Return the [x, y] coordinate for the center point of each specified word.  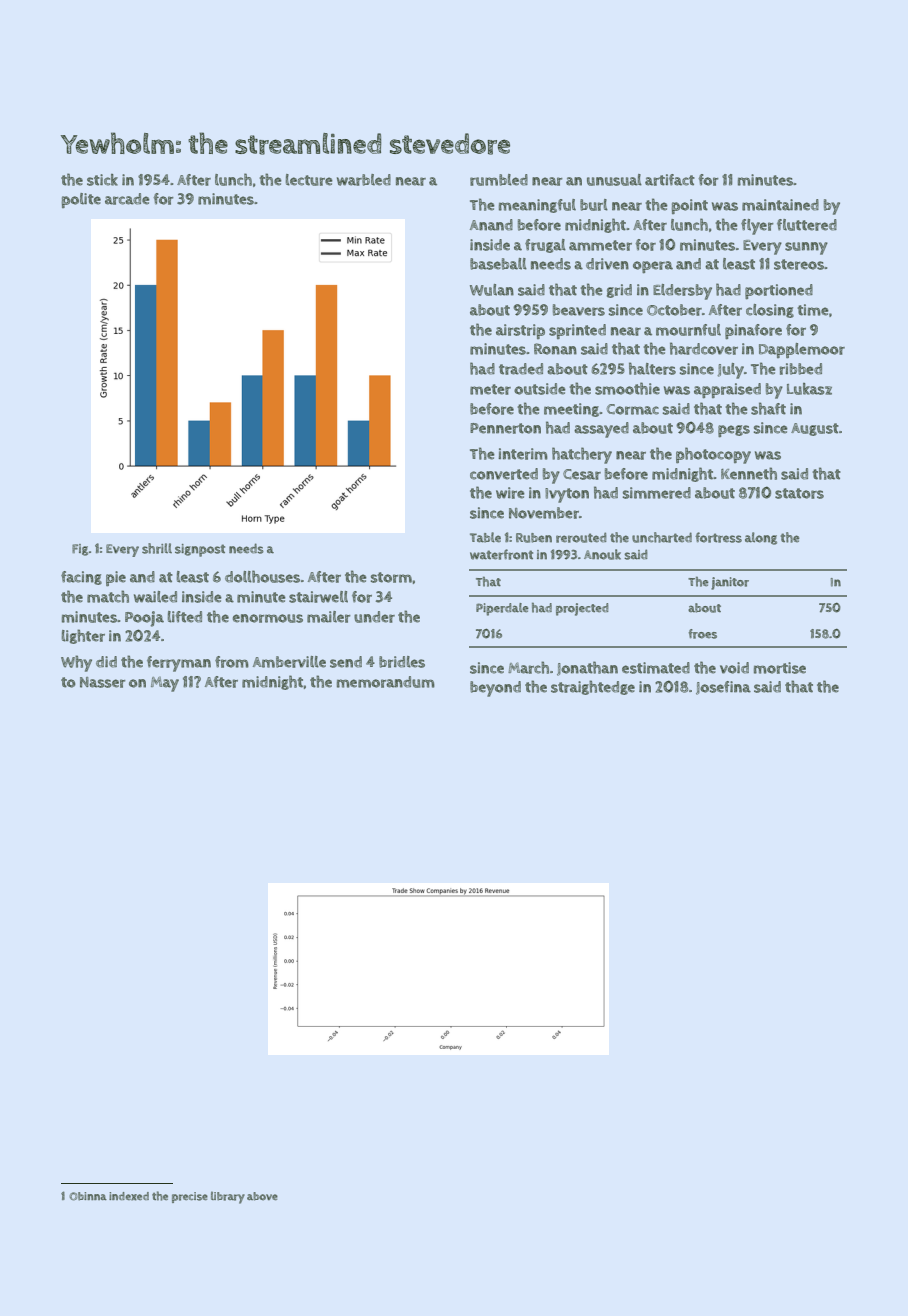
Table [485, 537]
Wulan [492, 290]
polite [81, 200]
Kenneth [749, 473]
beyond [495, 689]
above [262, 1196]
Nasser [102, 682]
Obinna [88, 1196]
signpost [200, 550]
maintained [780, 205]
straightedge [593, 687]
